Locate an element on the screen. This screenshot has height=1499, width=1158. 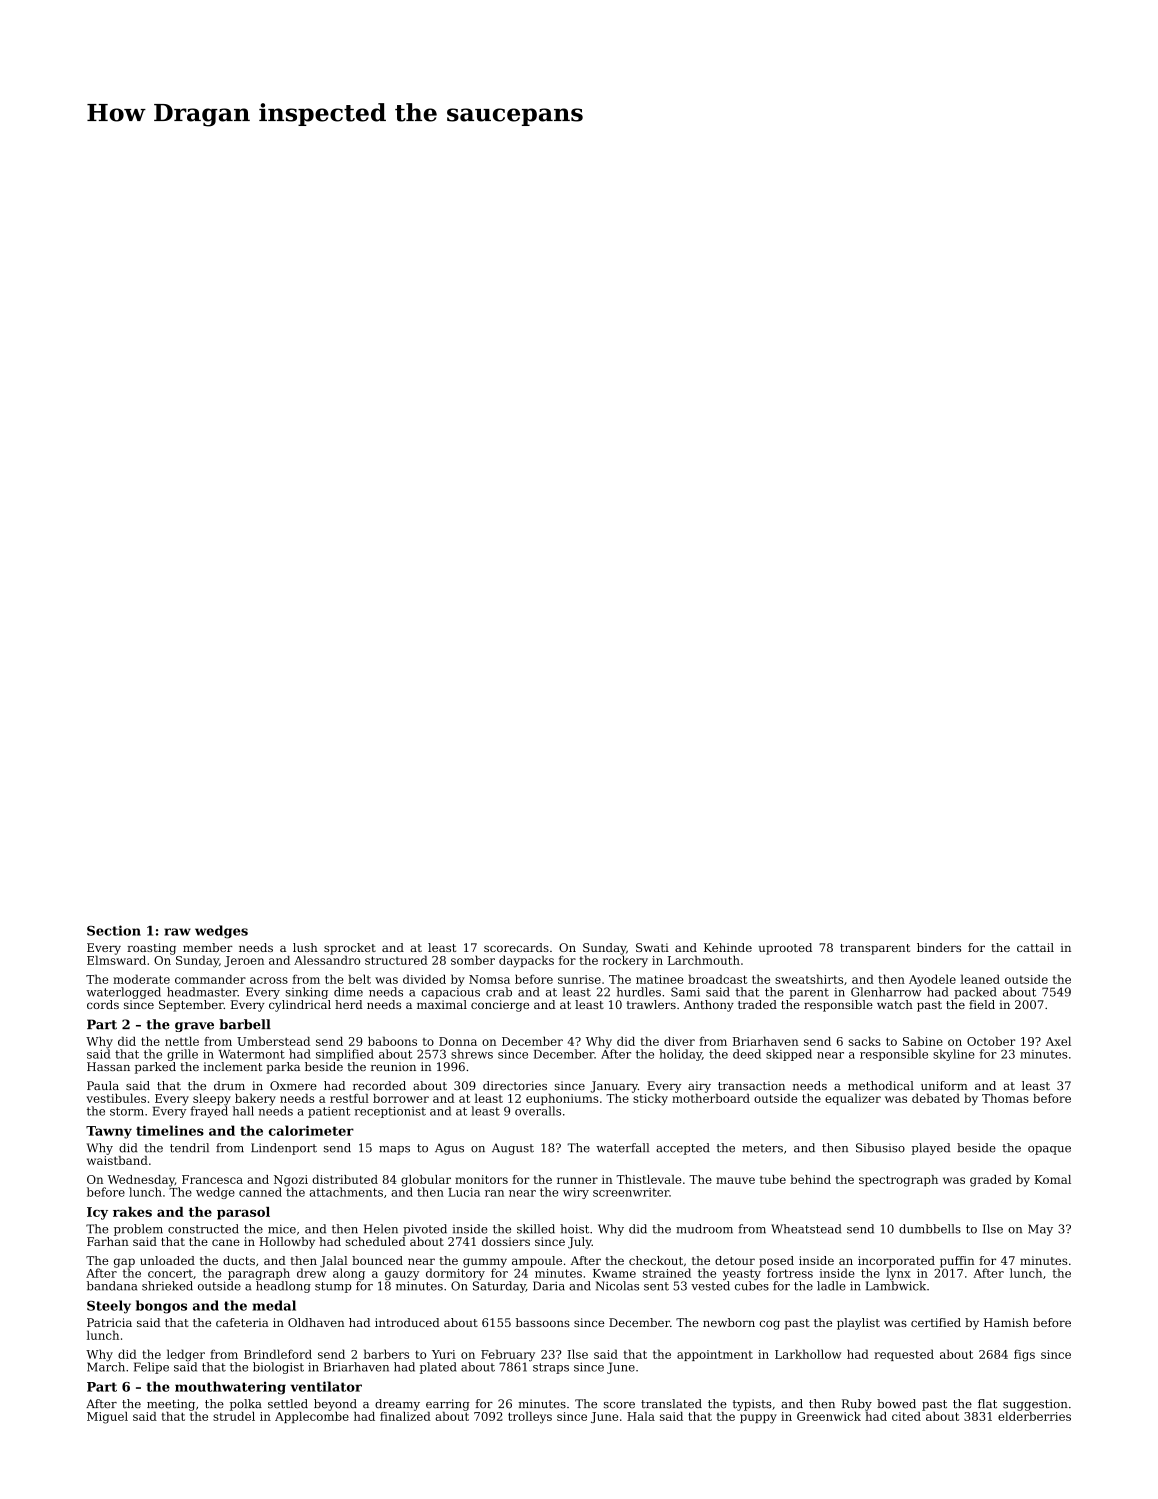
moderate is located at coordinates (141, 979).
